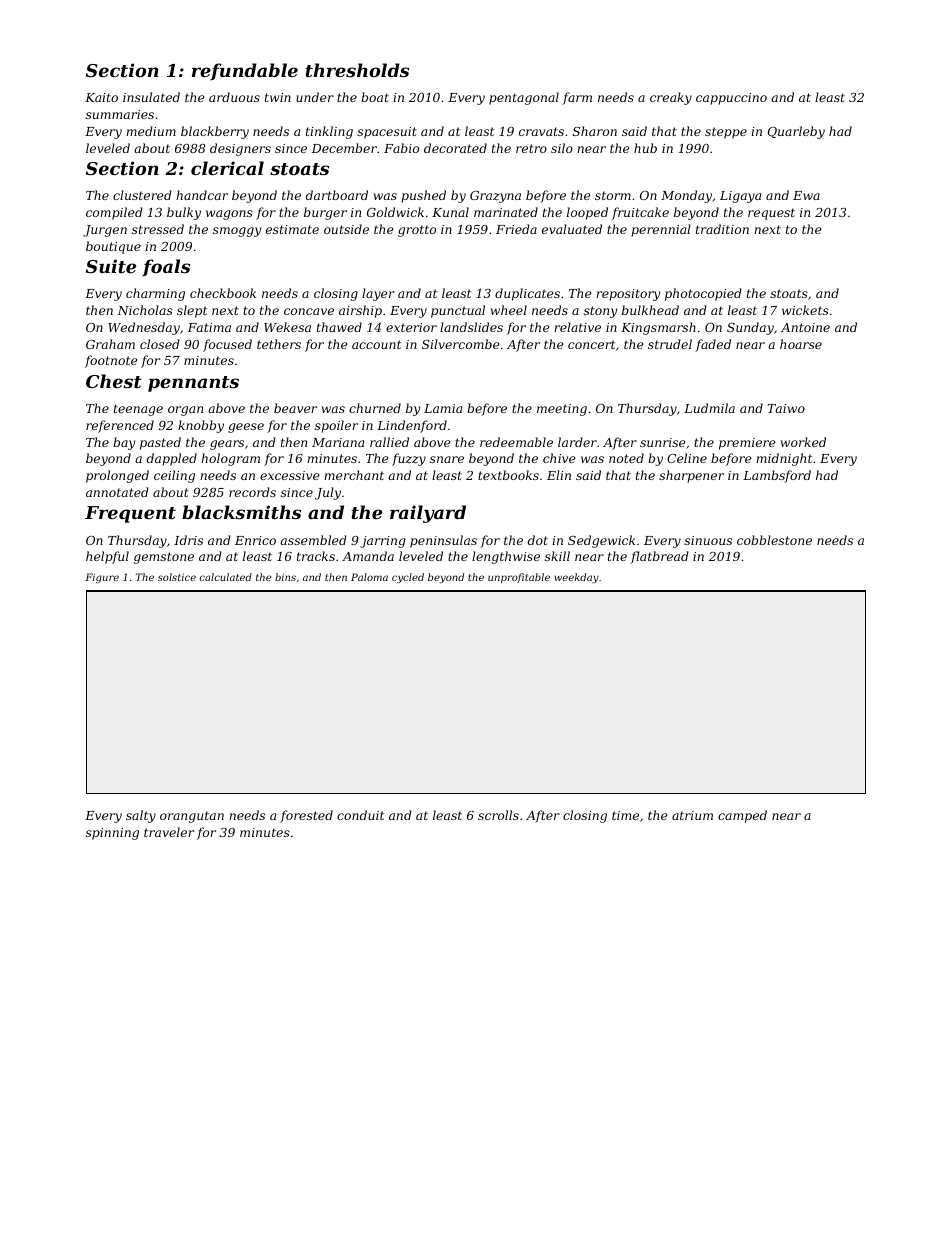 The height and width of the page is (1233, 952). Describe the element at coordinates (498, 815) in the page. I see `scrolls` at that location.
